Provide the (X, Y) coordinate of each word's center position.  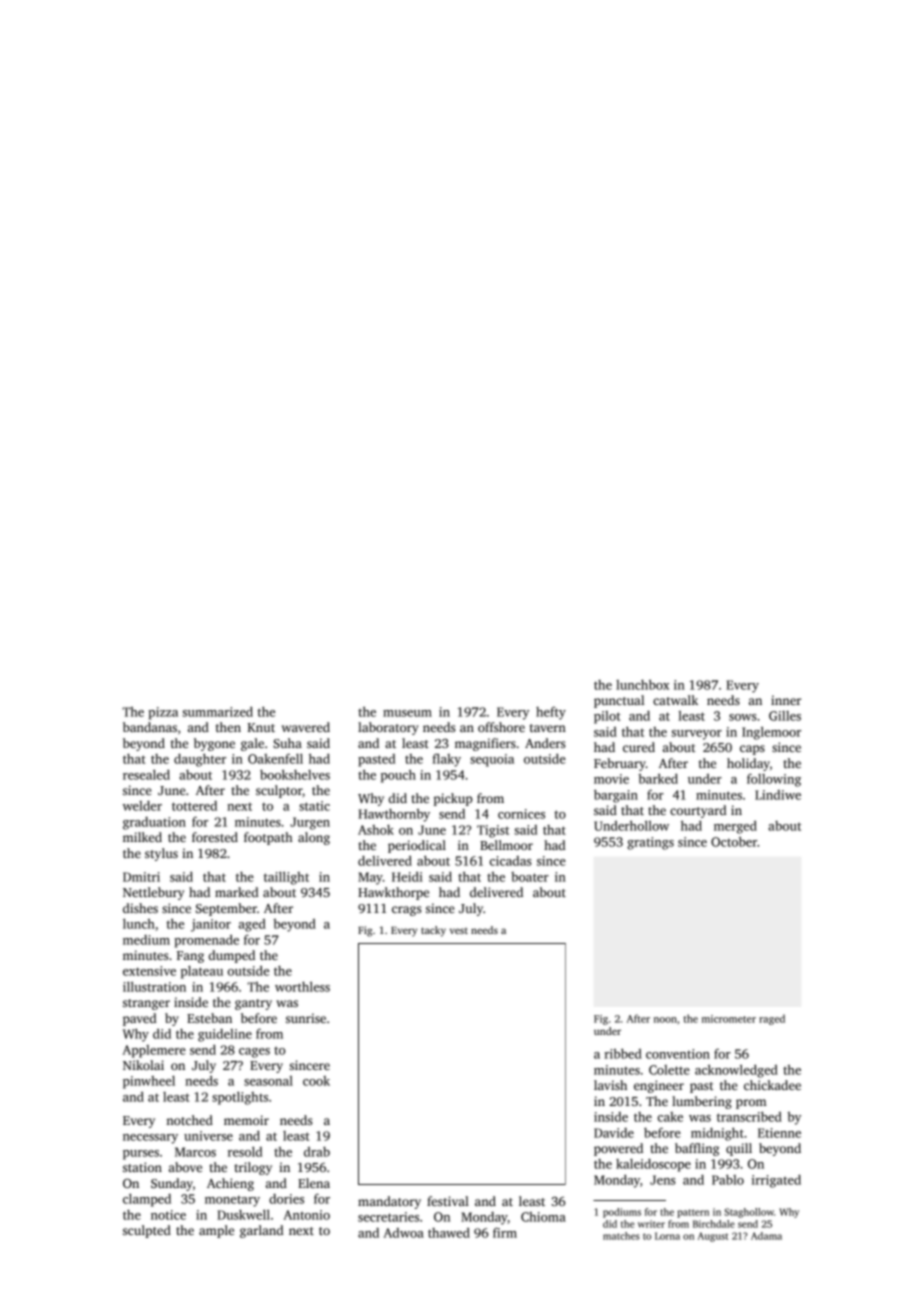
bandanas (150, 727)
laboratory (388, 728)
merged (735, 827)
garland (261, 1231)
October (734, 841)
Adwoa (404, 1233)
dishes (140, 908)
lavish (610, 1085)
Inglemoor (771, 733)
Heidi (407, 876)
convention (678, 1054)
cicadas (511, 861)
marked (236, 892)
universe (208, 1136)
